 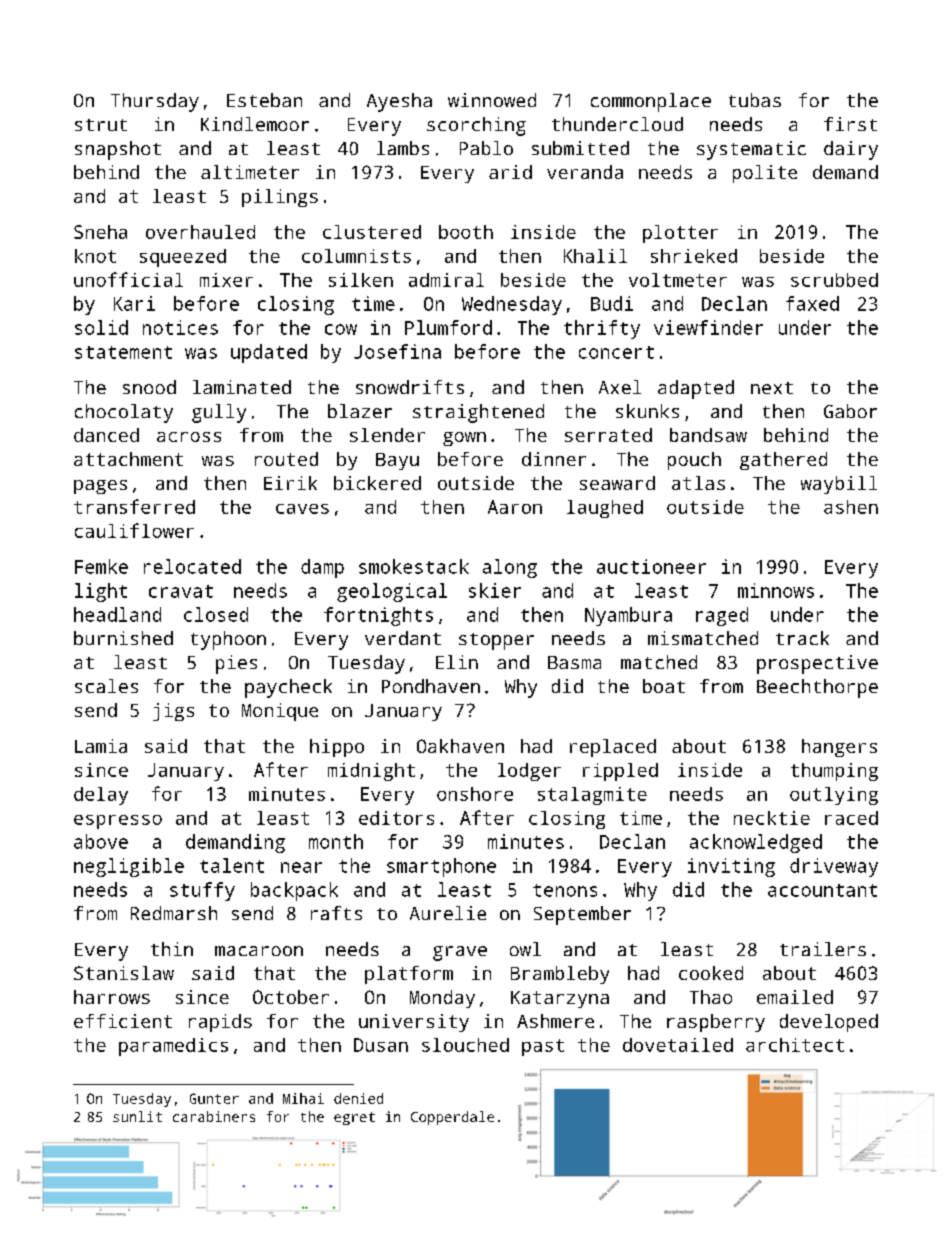 I want to click on Plumford, so click(x=448, y=327).
